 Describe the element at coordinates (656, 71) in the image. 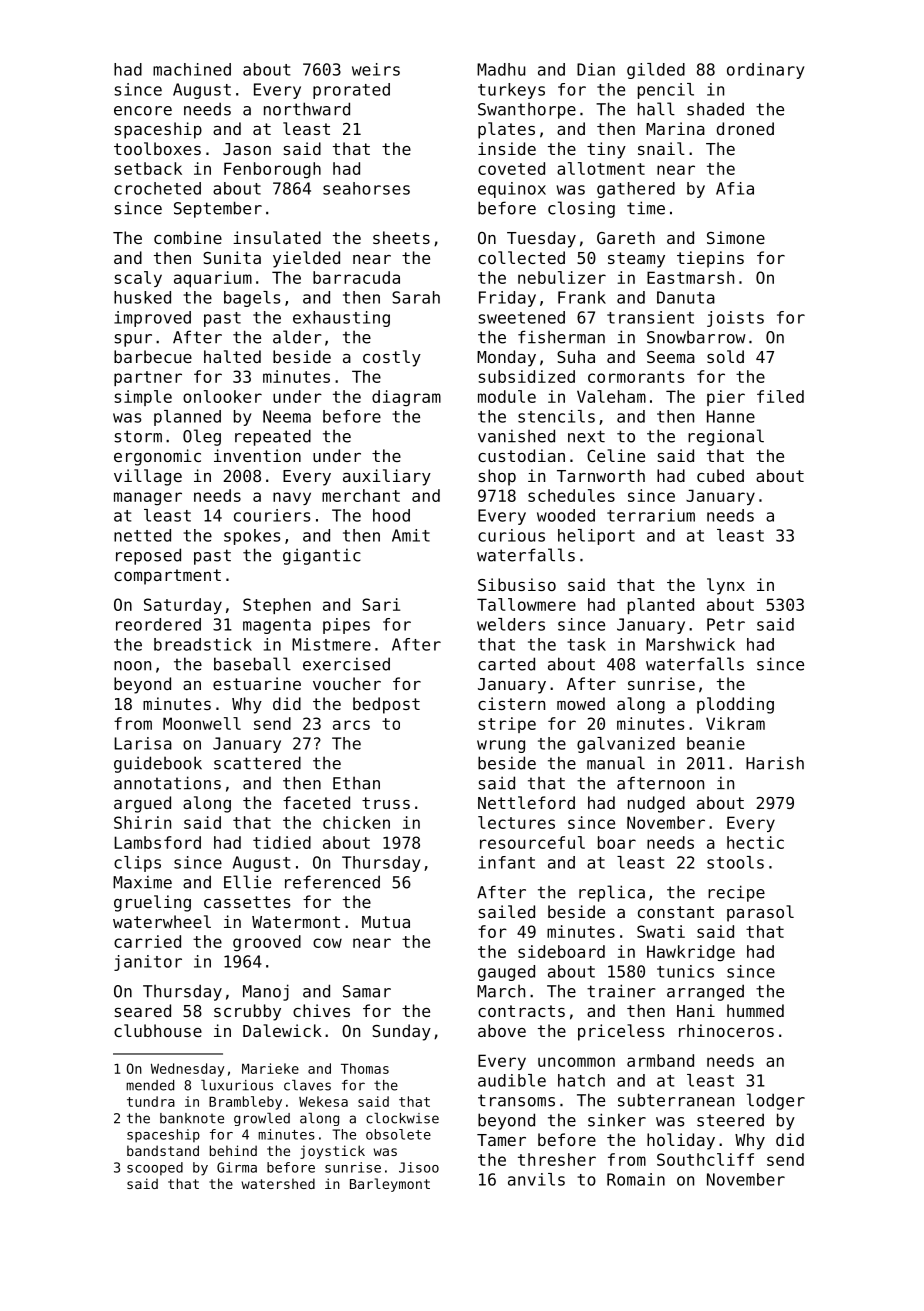

I see `gilded` at that location.
